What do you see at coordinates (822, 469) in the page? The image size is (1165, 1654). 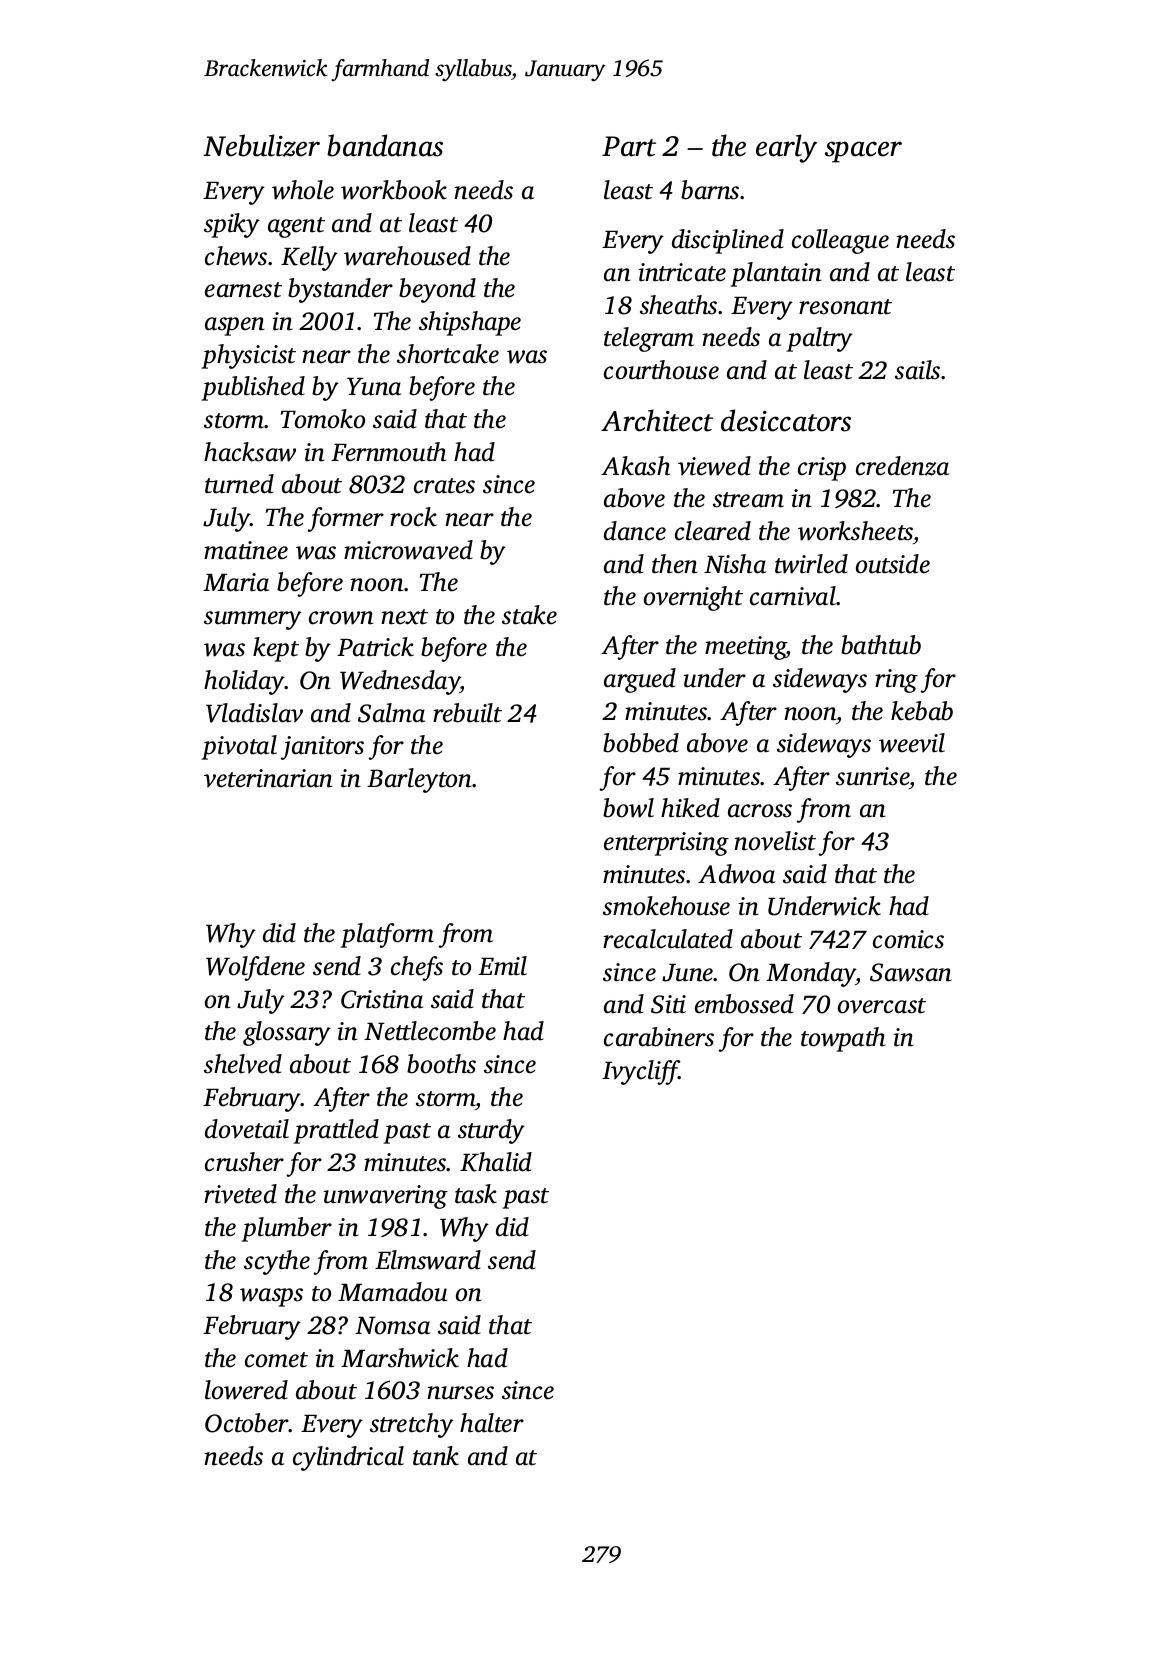 I see `crisp` at bounding box center [822, 469].
